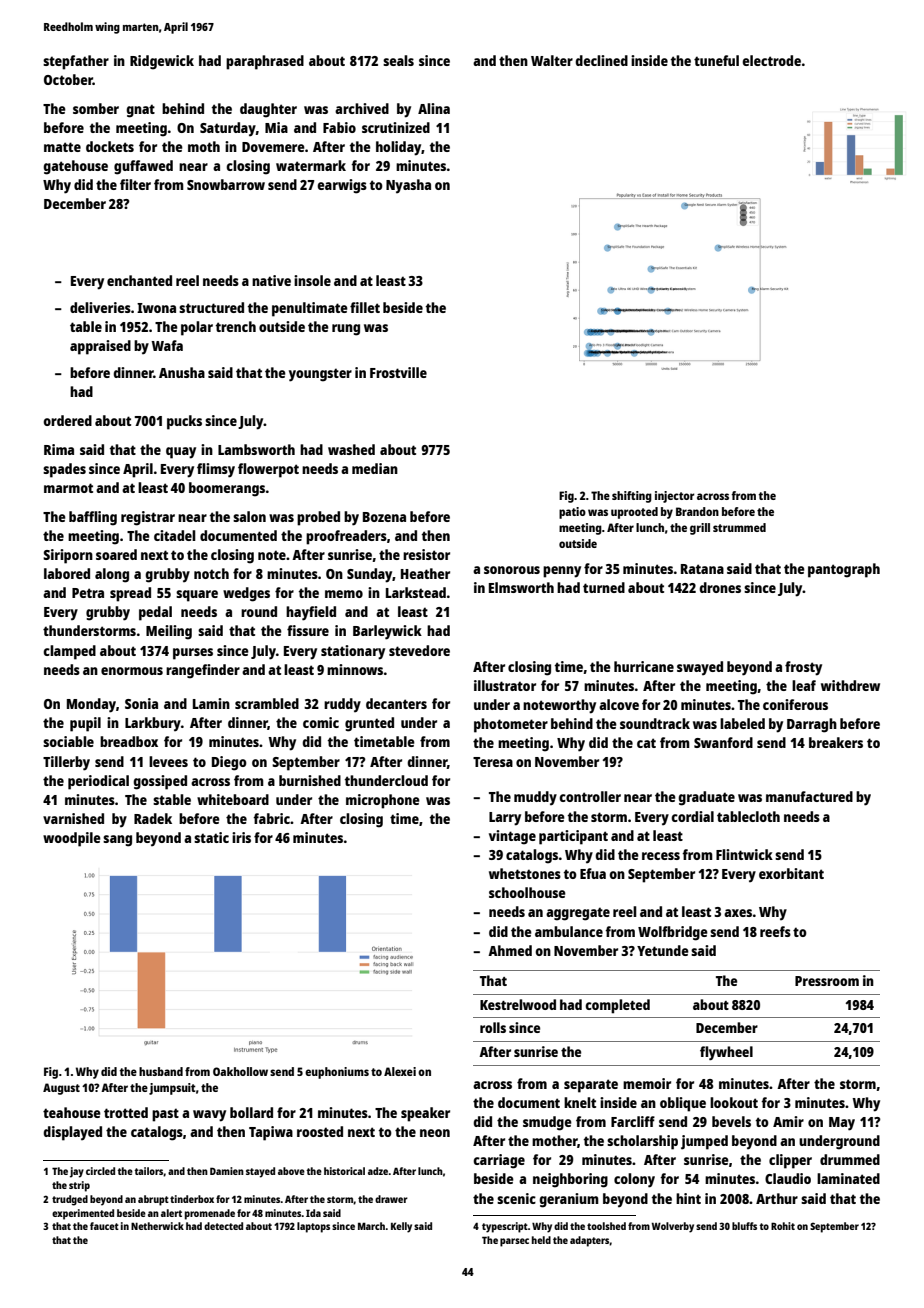 The width and height of the screenshot is (924, 1308). What do you see at coordinates (162, 62) in the screenshot?
I see `Ridgewick` at bounding box center [162, 62].
